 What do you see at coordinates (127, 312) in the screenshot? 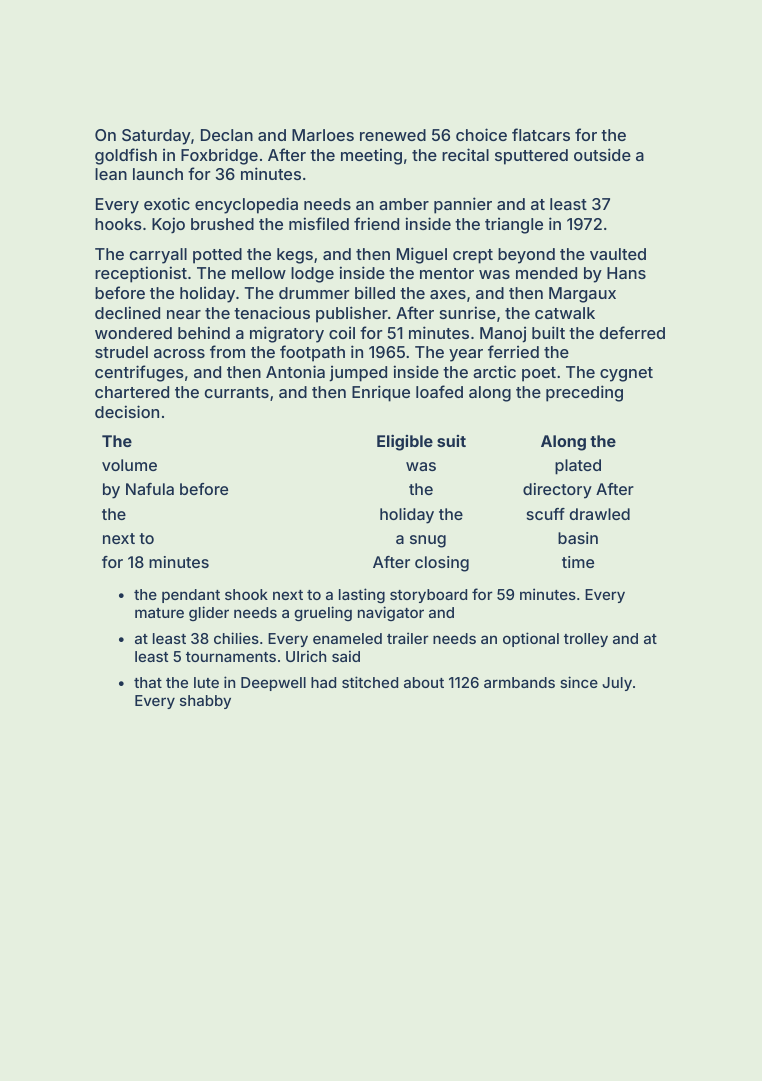
I see `declined` at bounding box center [127, 312].
